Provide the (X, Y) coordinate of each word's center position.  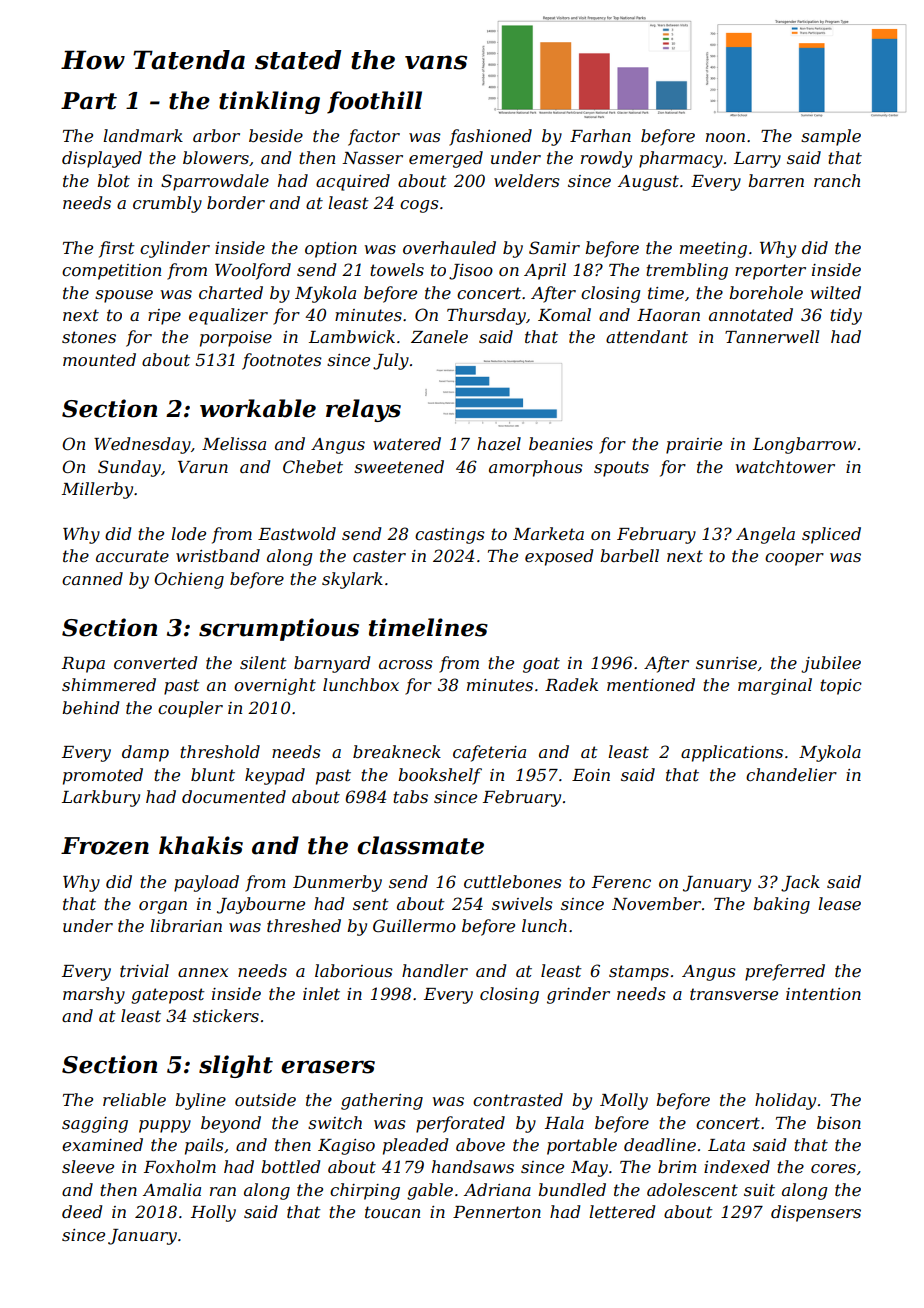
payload (206, 883)
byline (200, 1101)
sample (831, 137)
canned (92, 578)
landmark (143, 135)
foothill (374, 102)
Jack (800, 883)
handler (435, 970)
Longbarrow (804, 445)
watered (407, 443)
